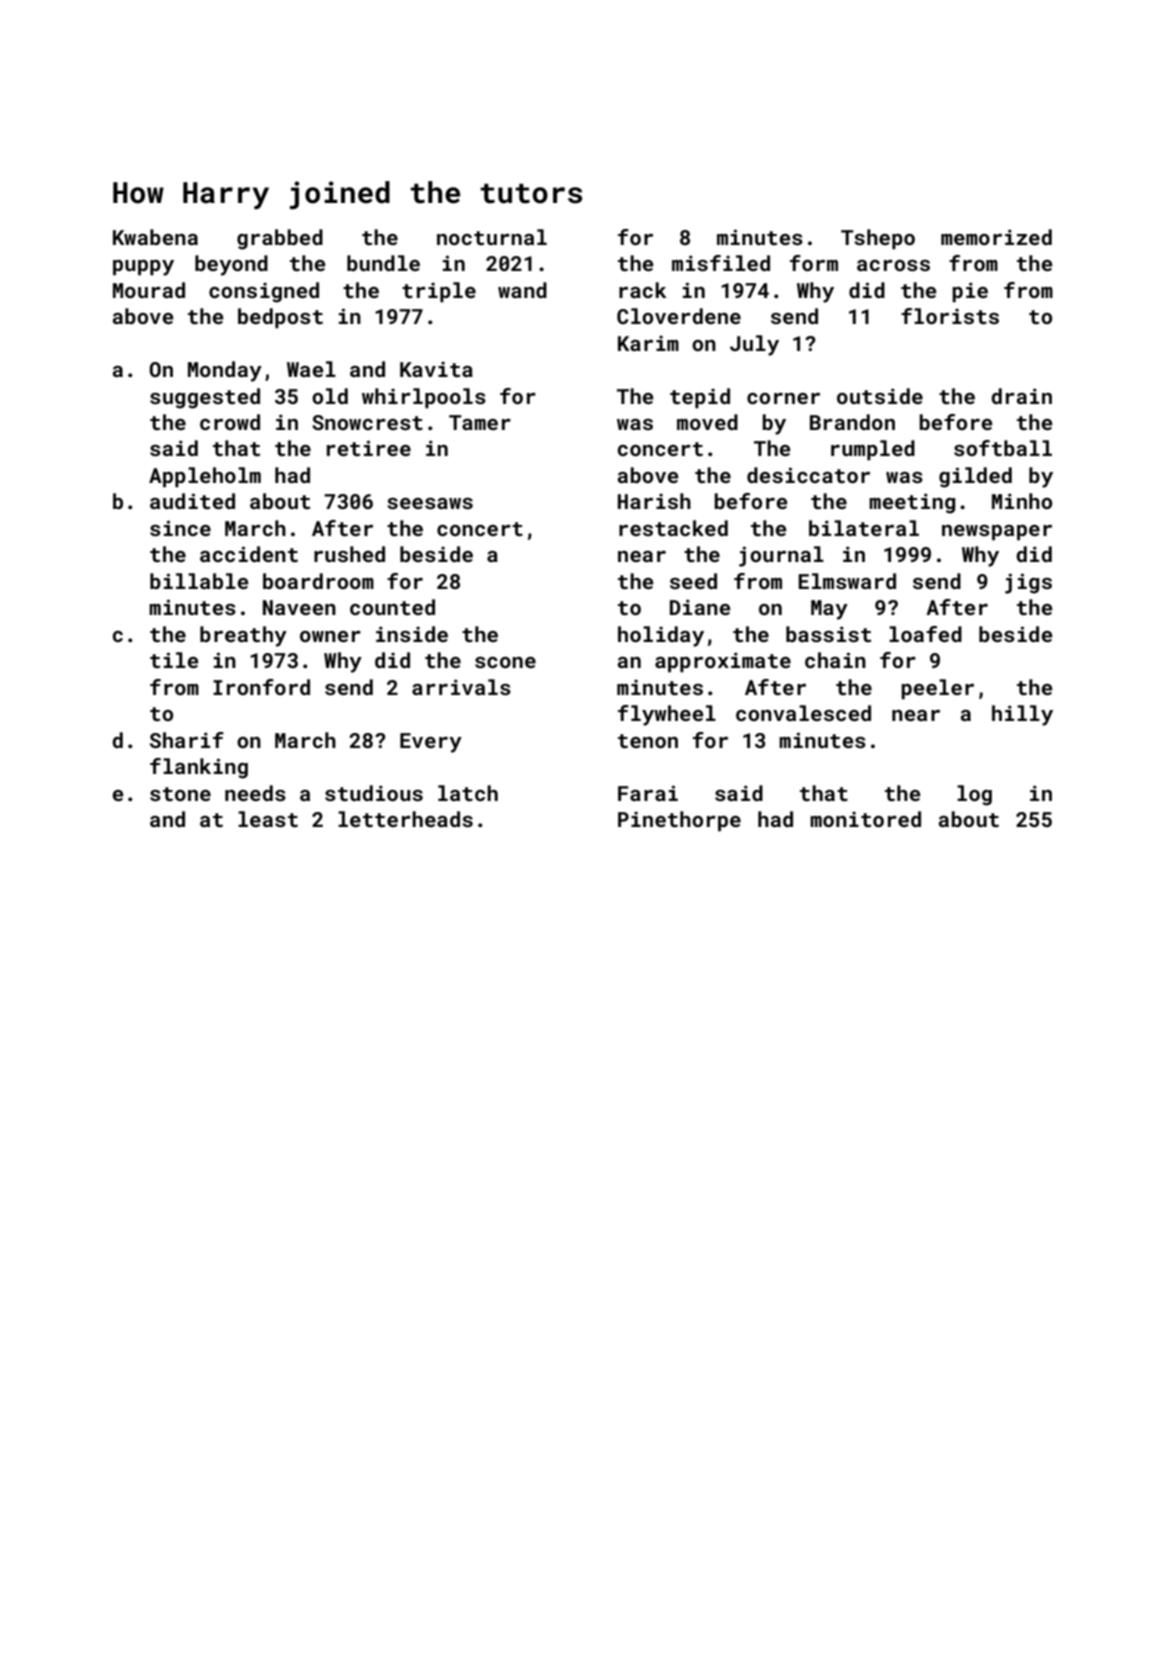 This screenshot has width=1165, height=1654. I want to click on billable, so click(199, 581).
